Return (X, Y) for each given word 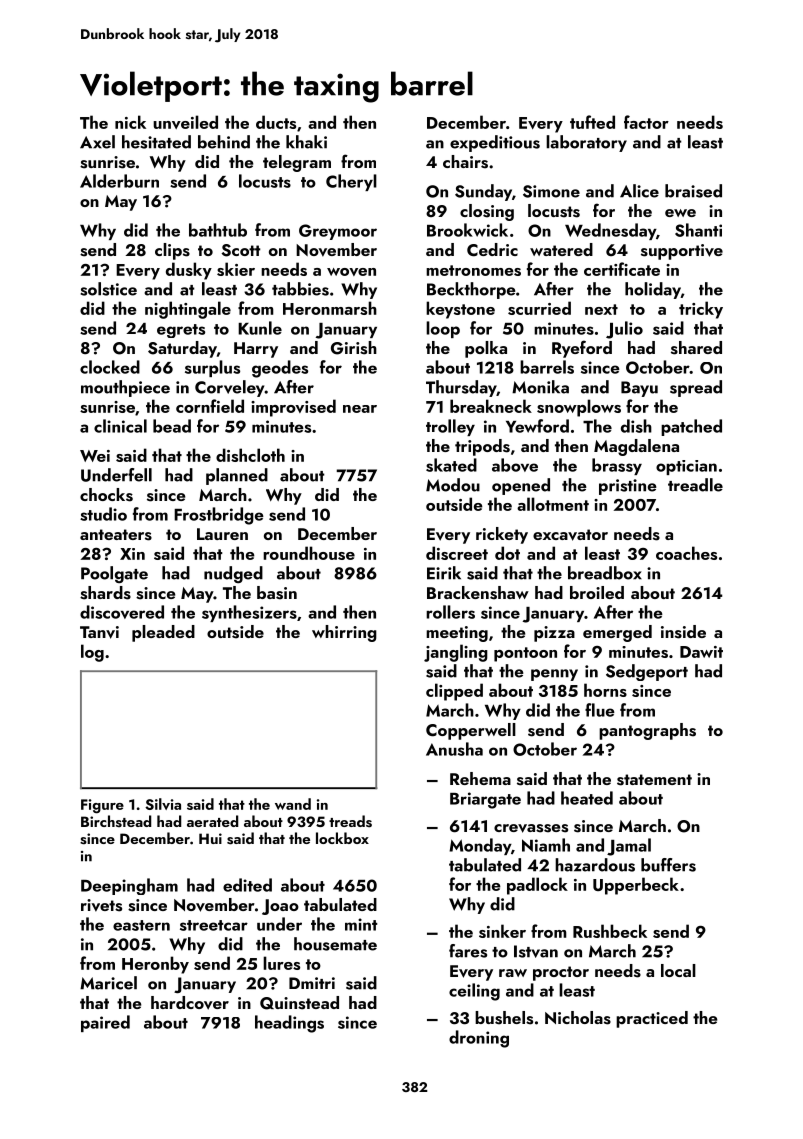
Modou (453, 485)
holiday (653, 290)
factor (646, 122)
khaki (306, 142)
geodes (280, 369)
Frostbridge (219, 516)
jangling (456, 653)
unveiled (185, 122)
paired (105, 1023)
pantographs (647, 731)
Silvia (163, 804)
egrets (181, 331)
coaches (686, 553)
